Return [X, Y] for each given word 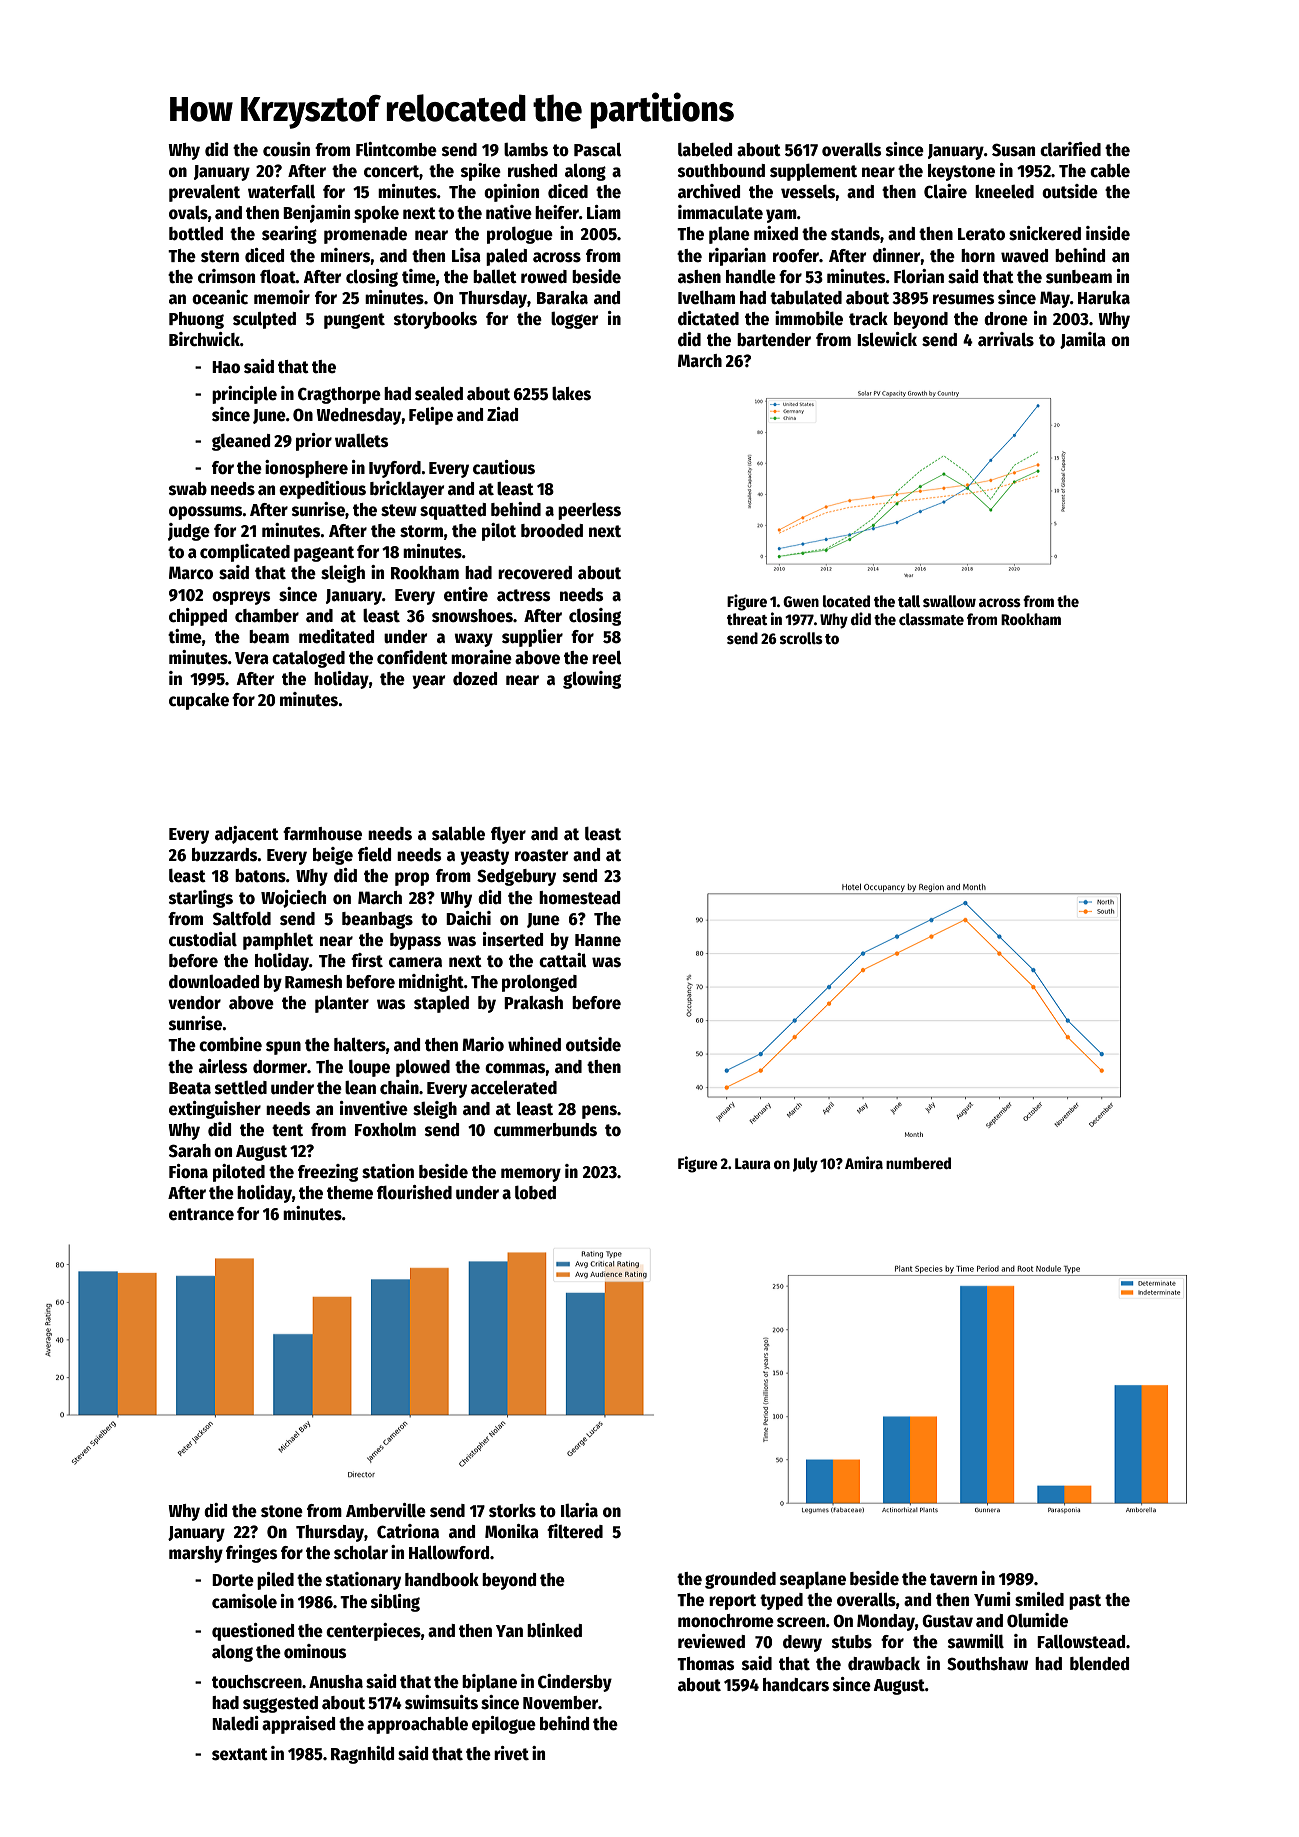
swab [188, 489]
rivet [511, 1753]
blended [1099, 1664]
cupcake [199, 701]
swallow [949, 601]
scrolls [801, 638]
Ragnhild [362, 1755]
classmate [931, 619]
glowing [592, 680]
